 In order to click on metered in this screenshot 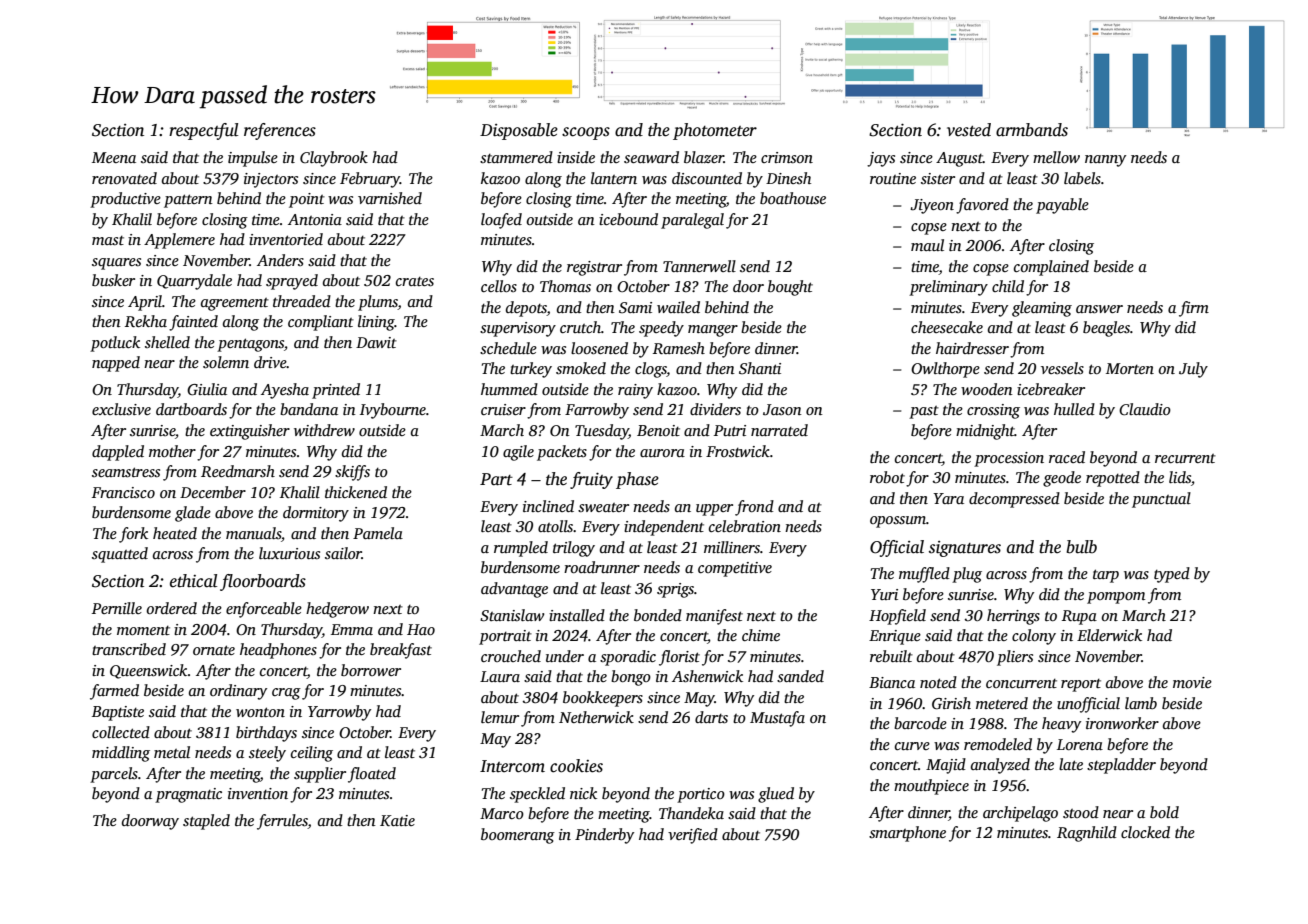, I will do `click(1002, 703)`.
